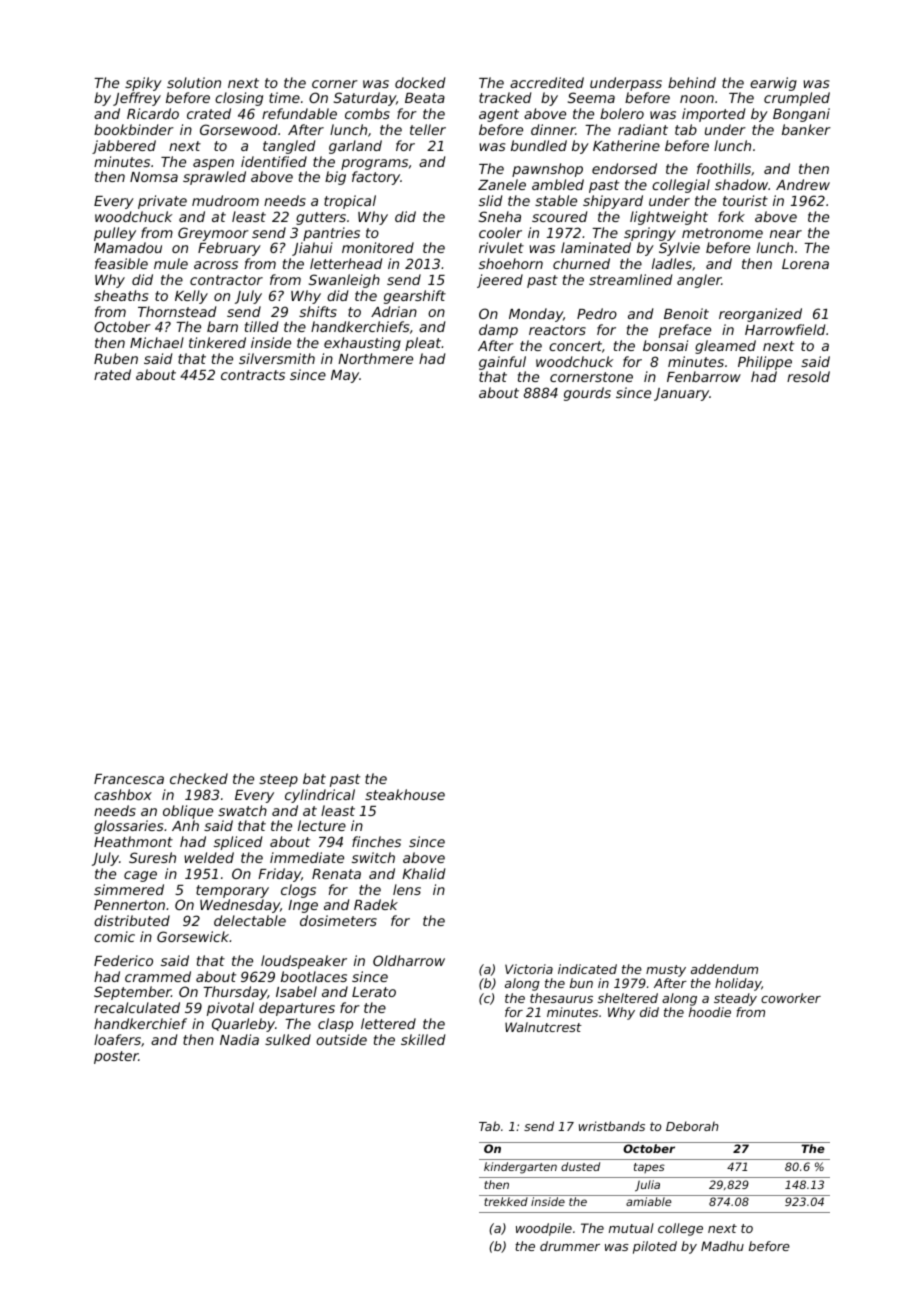  Describe the element at coordinates (239, 1039) in the page. I see `Nadia` at that location.
